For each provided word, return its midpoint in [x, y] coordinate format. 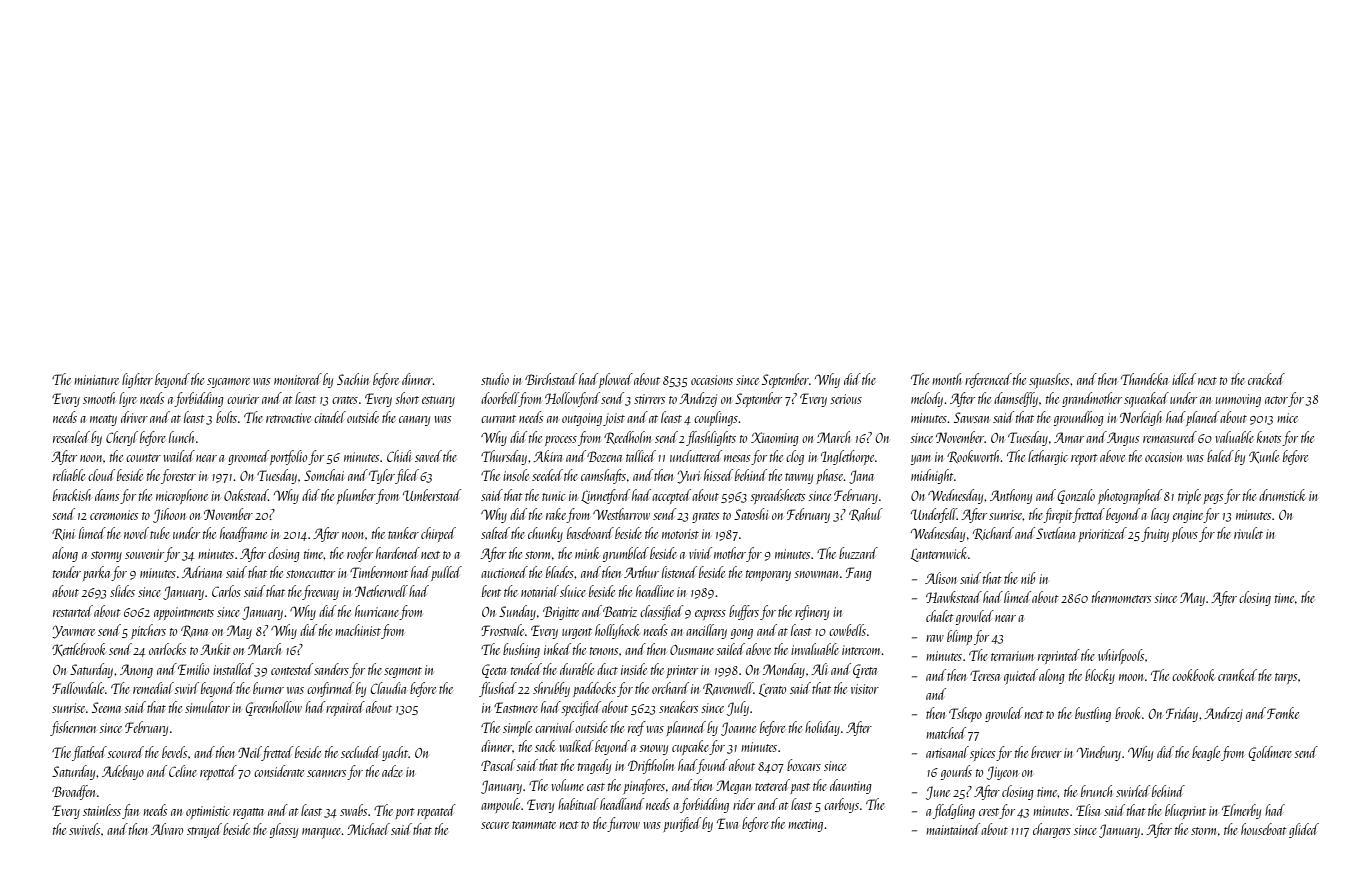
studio [495, 379]
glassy [284, 830]
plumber [356, 496]
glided [1304, 830]
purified [682, 824]
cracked [1266, 379]
